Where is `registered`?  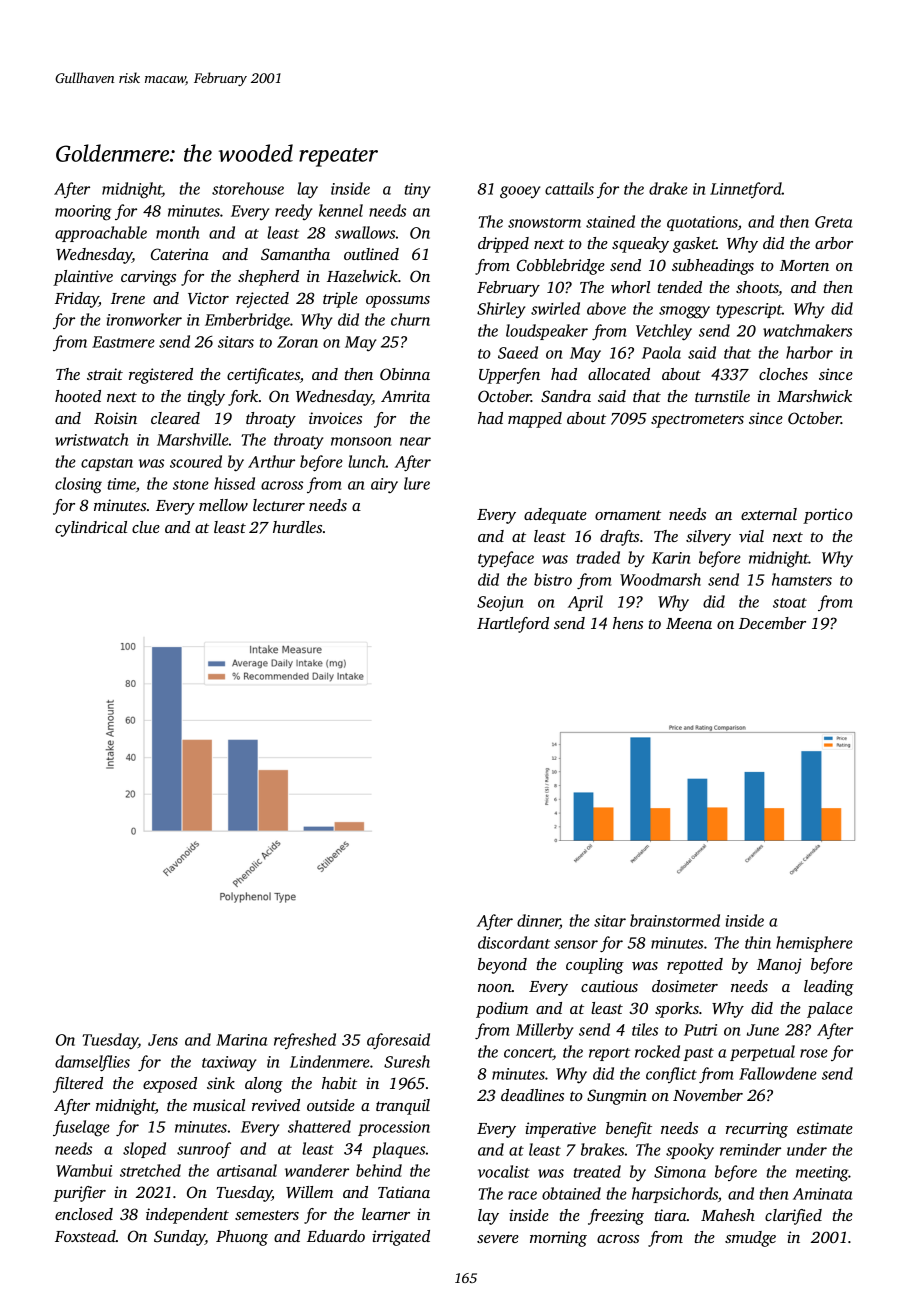
registered is located at coordinates (161, 376).
